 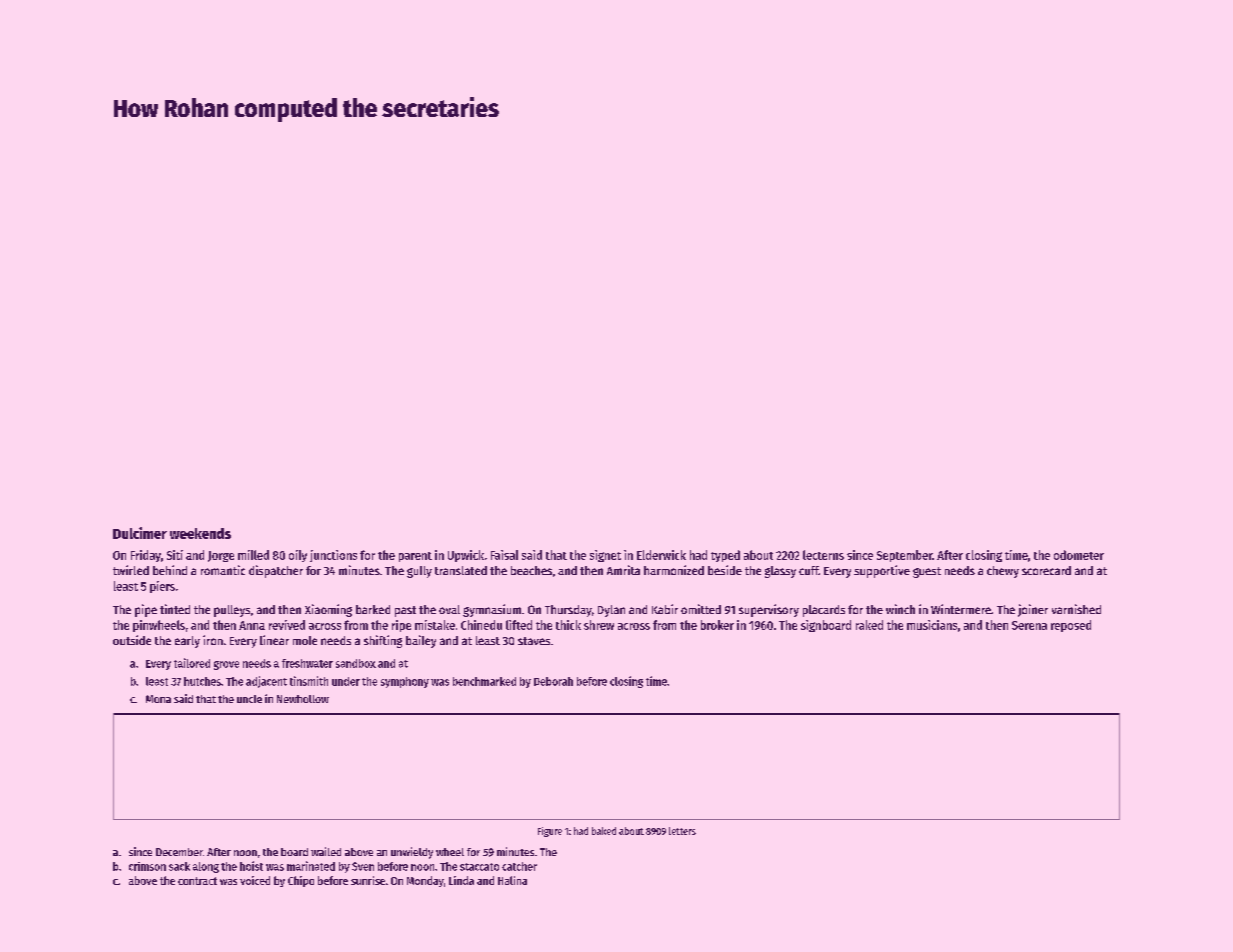 I want to click on lecterns, so click(x=823, y=555).
